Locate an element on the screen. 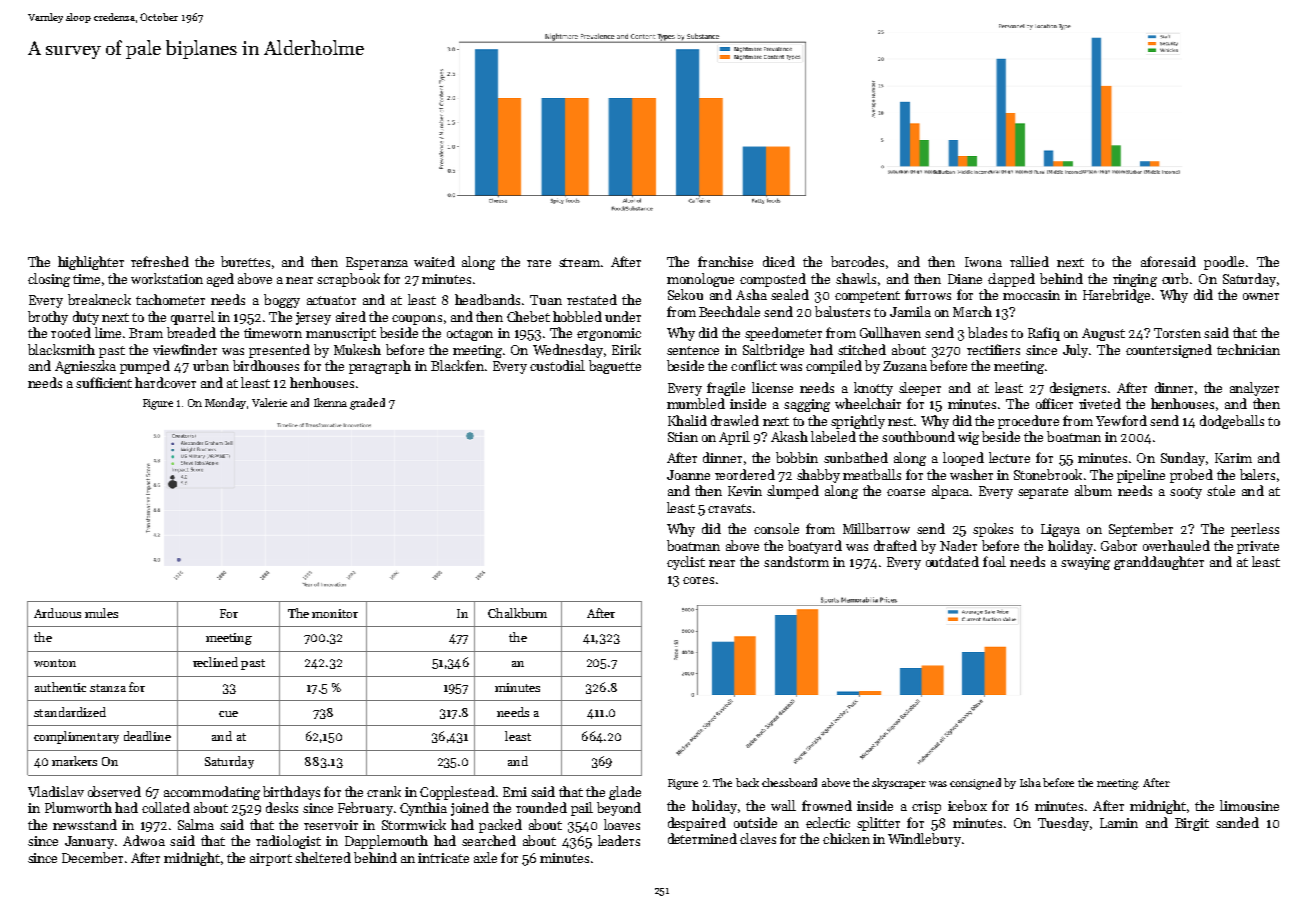  curb is located at coordinates (1175, 278).
